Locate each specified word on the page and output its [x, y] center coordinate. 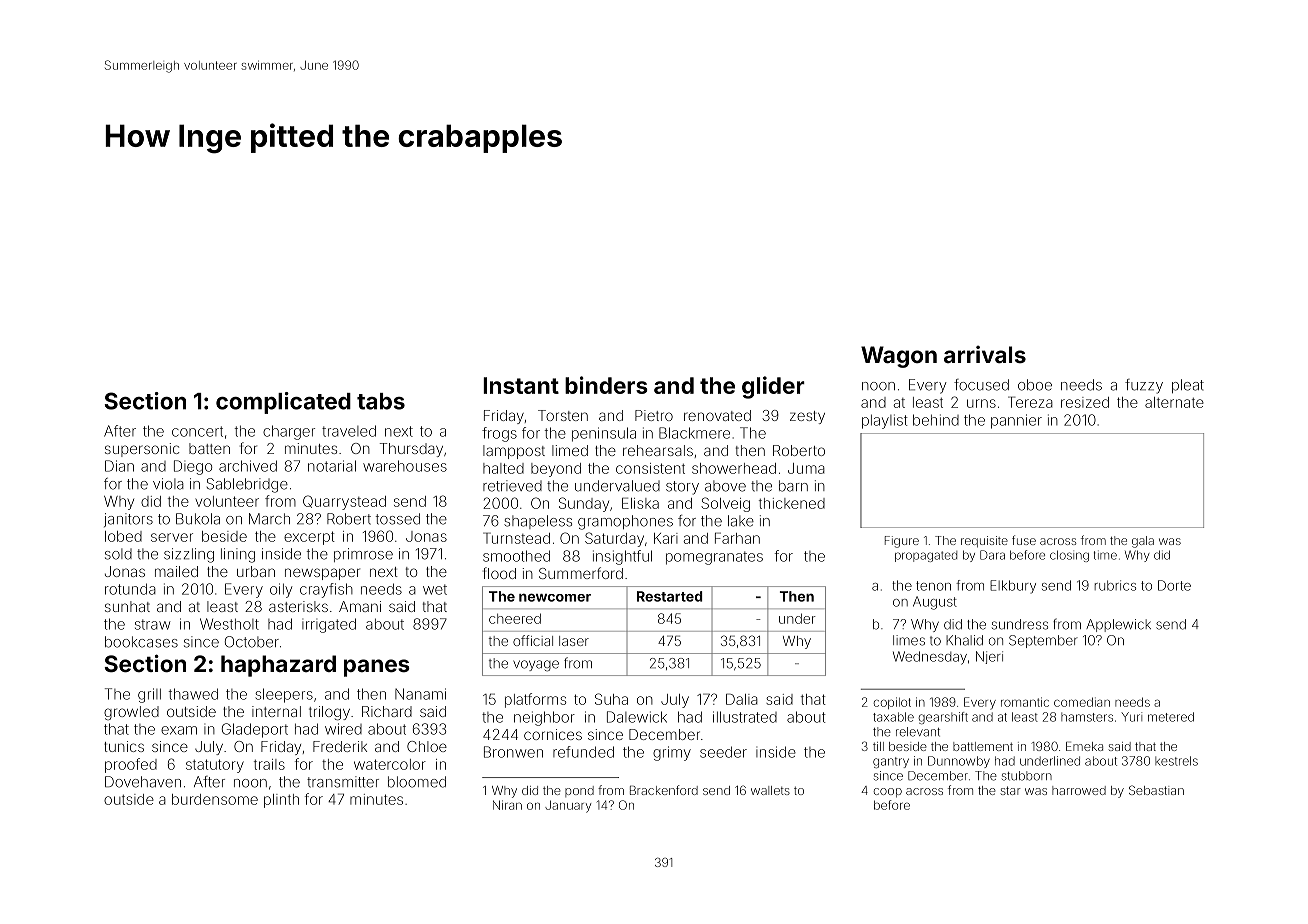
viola [168, 484]
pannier [1016, 421]
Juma [806, 468]
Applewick [1118, 625]
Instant [521, 385]
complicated [283, 403]
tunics [124, 746]
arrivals [985, 354]
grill [149, 695]
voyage [536, 666]
